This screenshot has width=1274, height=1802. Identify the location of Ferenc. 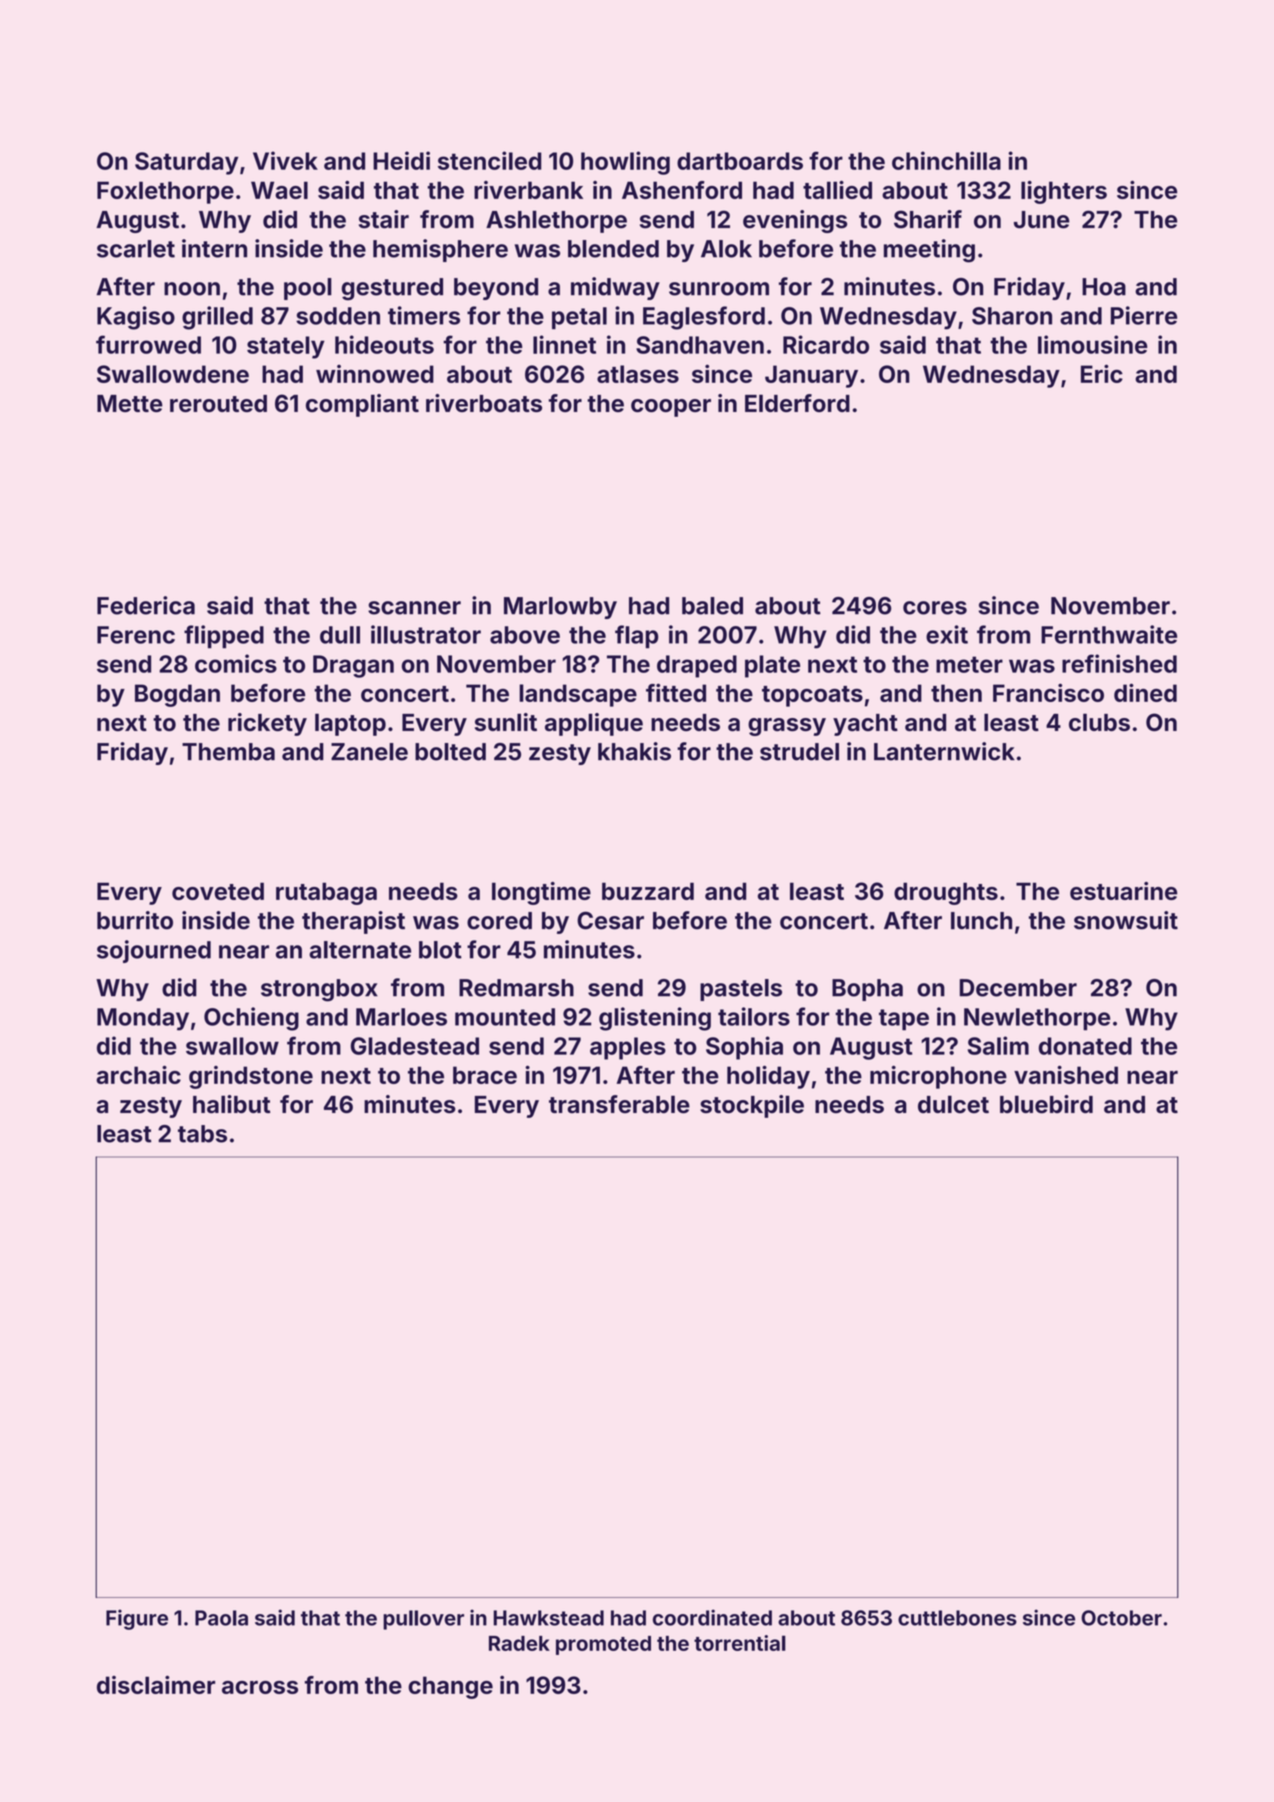
(136, 635).
